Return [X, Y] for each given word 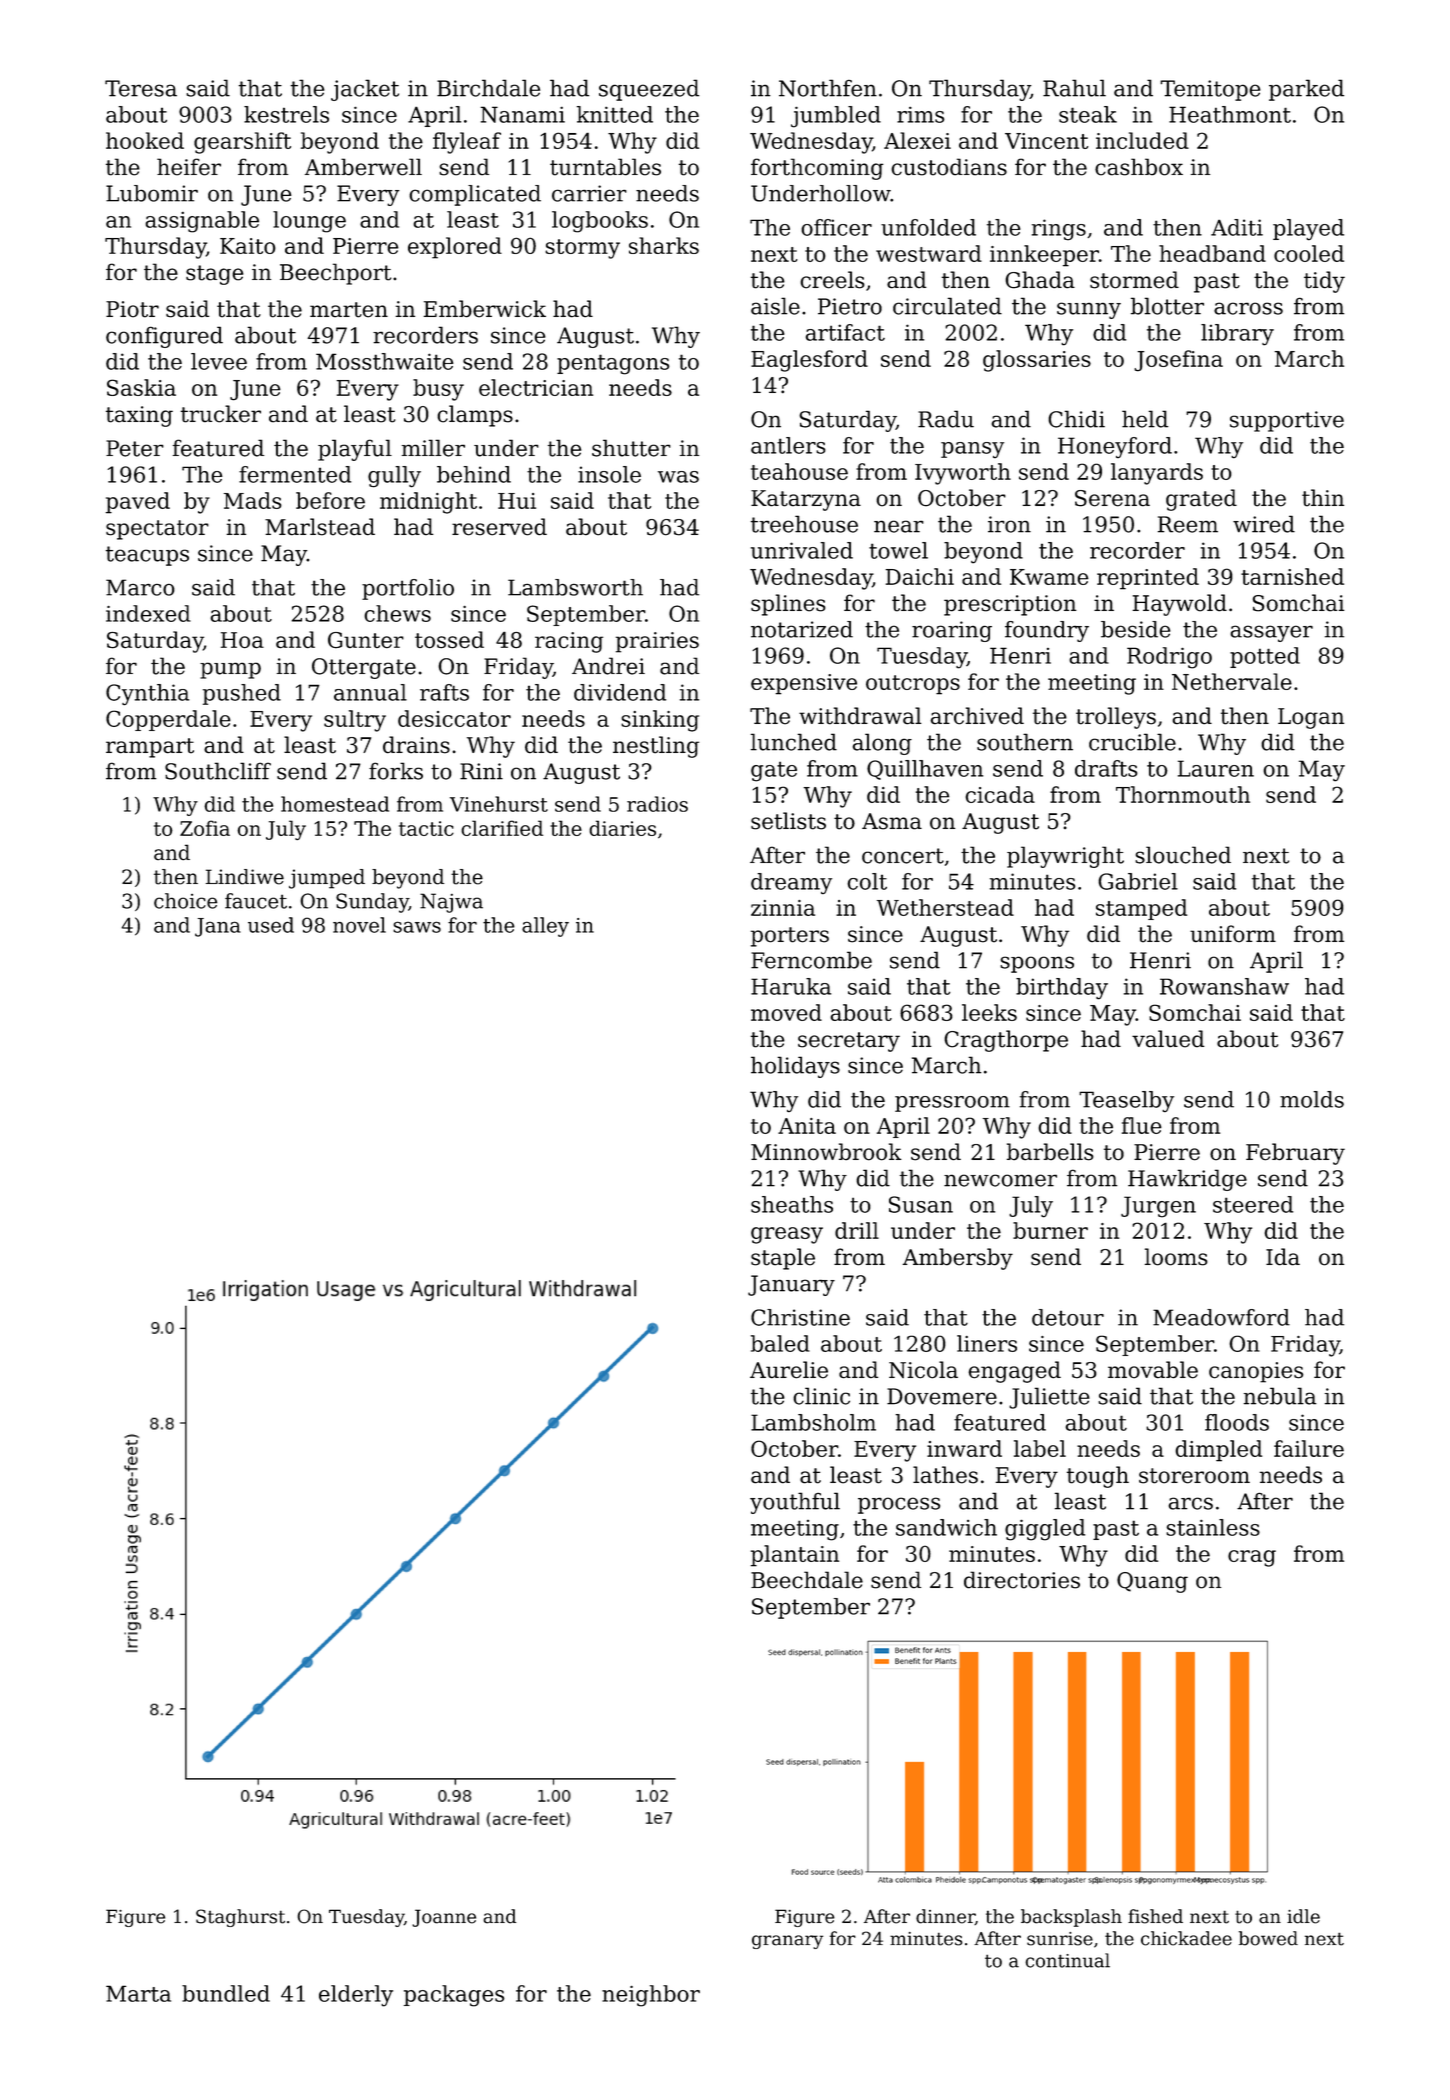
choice [185, 901]
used [271, 925]
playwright [1065, 857]
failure [1309, 1448]
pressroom [952, 1104]
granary [787, 1942]
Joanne [444, 1918]
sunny [1089, 310]
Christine [800, 1317]
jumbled [836, 117]
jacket [365, 90]
